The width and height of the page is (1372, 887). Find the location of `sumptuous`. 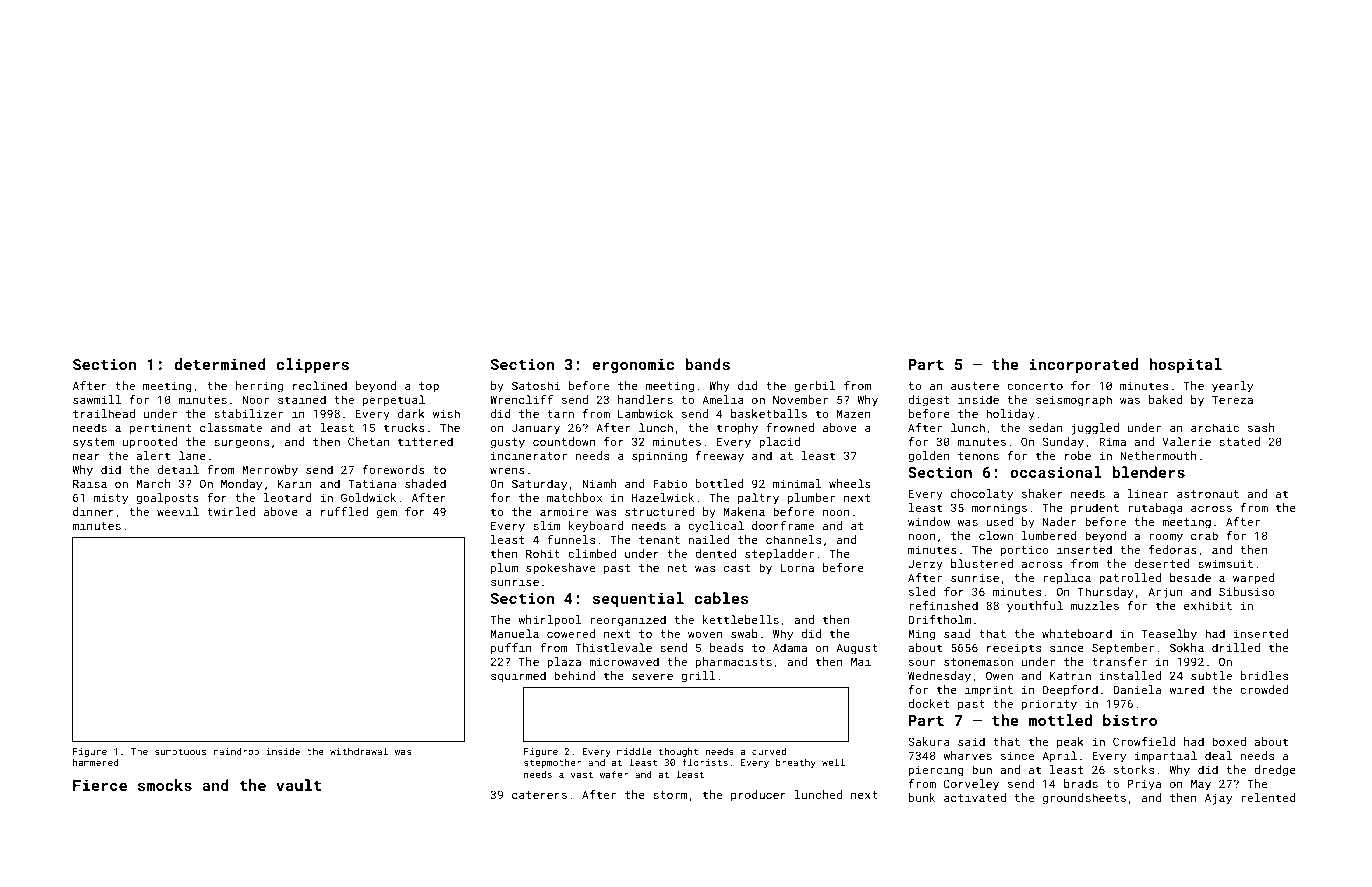

sumptuous is located at coordinates (180, 752).
